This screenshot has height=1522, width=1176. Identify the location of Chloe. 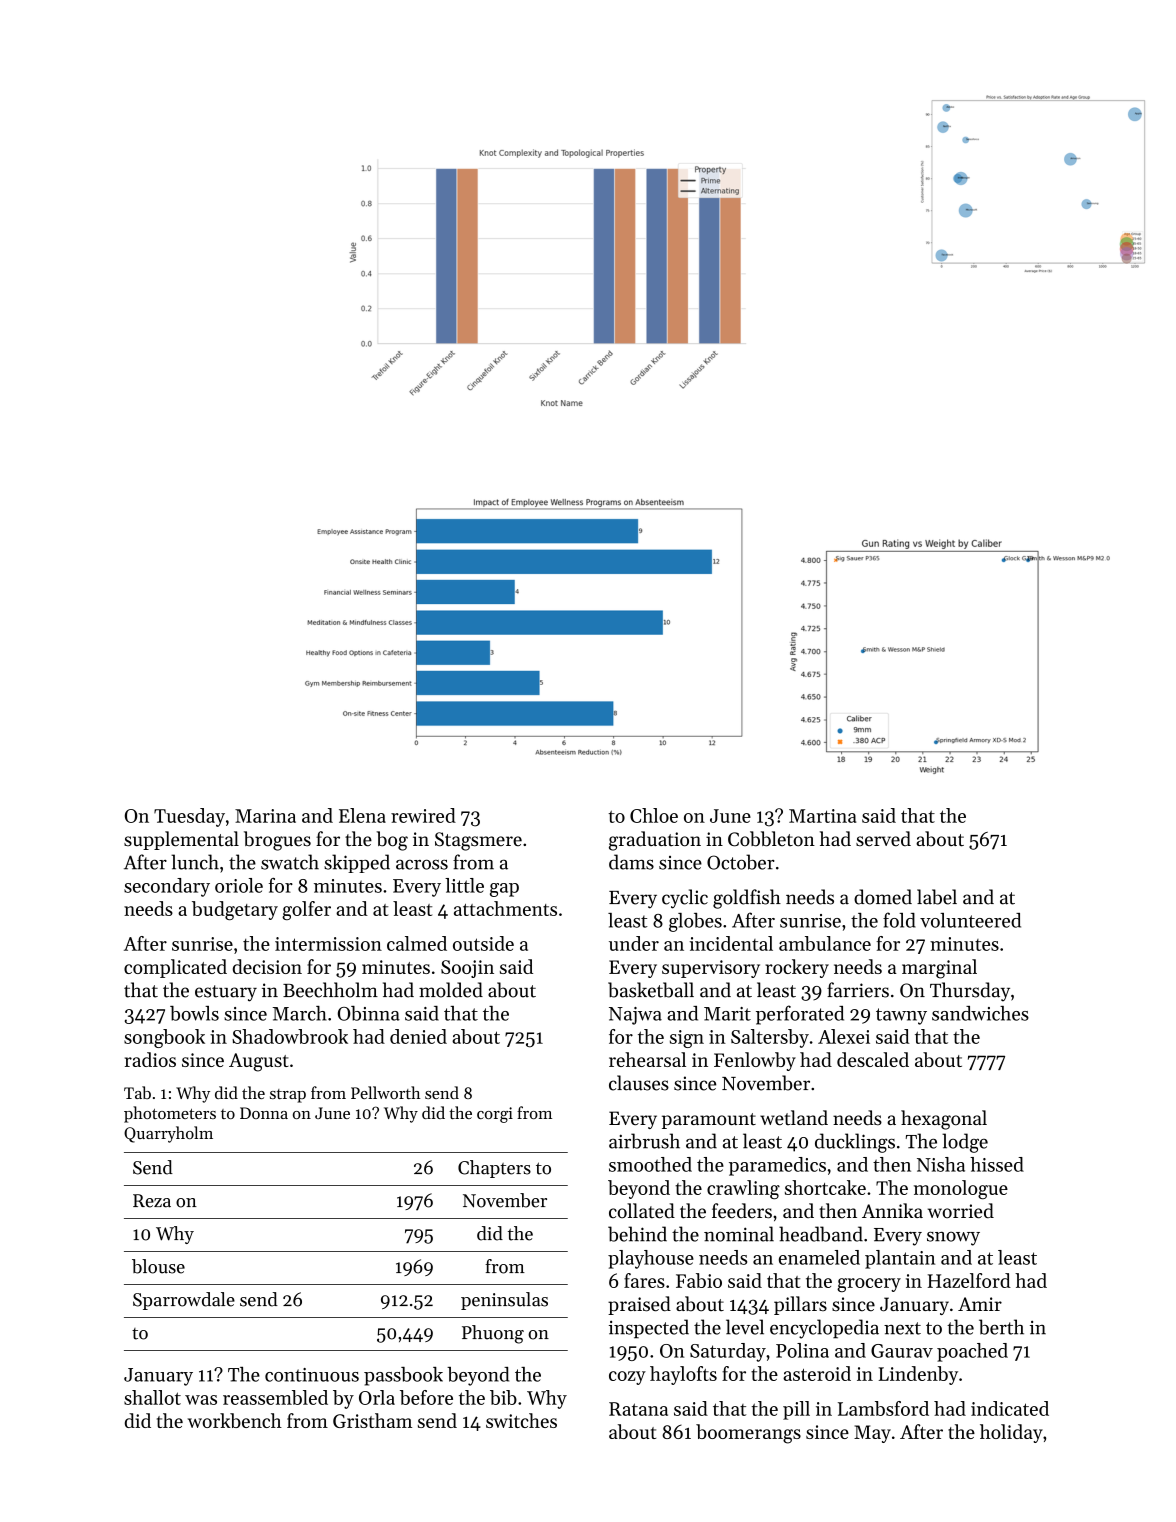
(654, 815).
